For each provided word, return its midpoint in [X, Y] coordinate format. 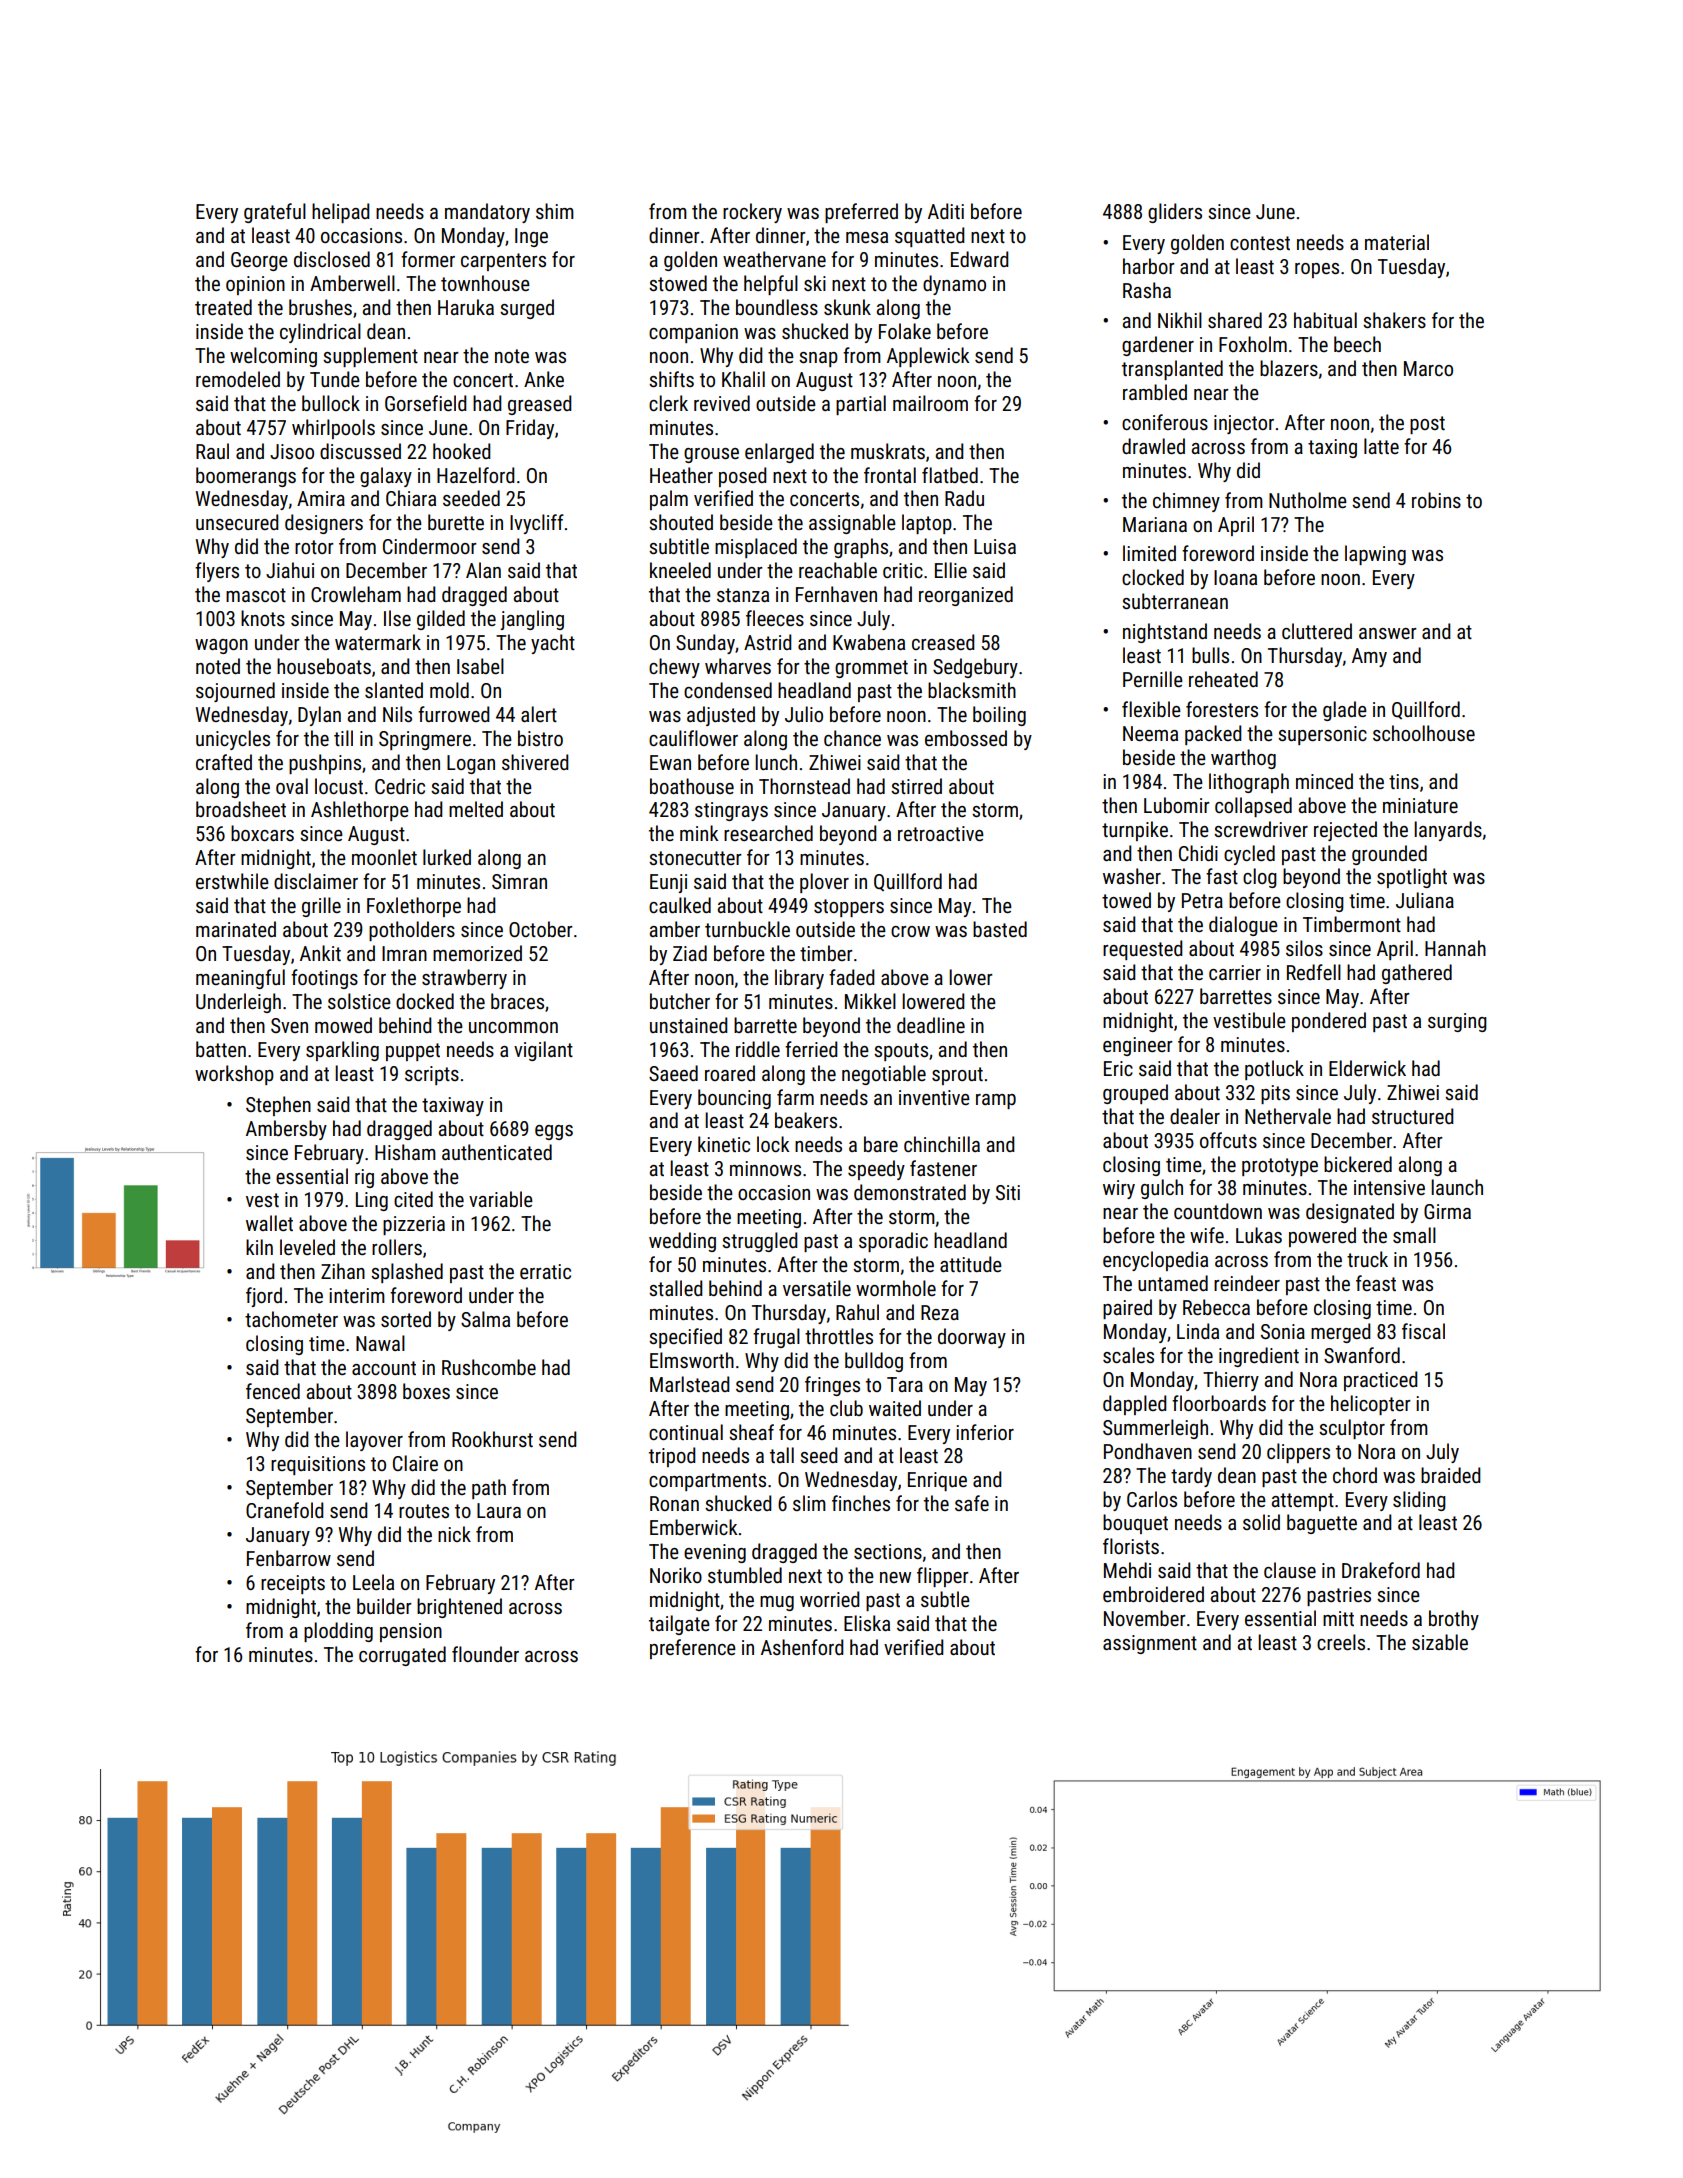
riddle [758, 1049]
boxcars [262, 833]
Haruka [466, 307]
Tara [905, 1384]
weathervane [774, 259]
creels [1341, 1642]
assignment [1150, 1644]
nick [454, 1534]
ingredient [1259, 1357]
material [1397, 242]
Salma [485, 1319]
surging [1457, 1022]
